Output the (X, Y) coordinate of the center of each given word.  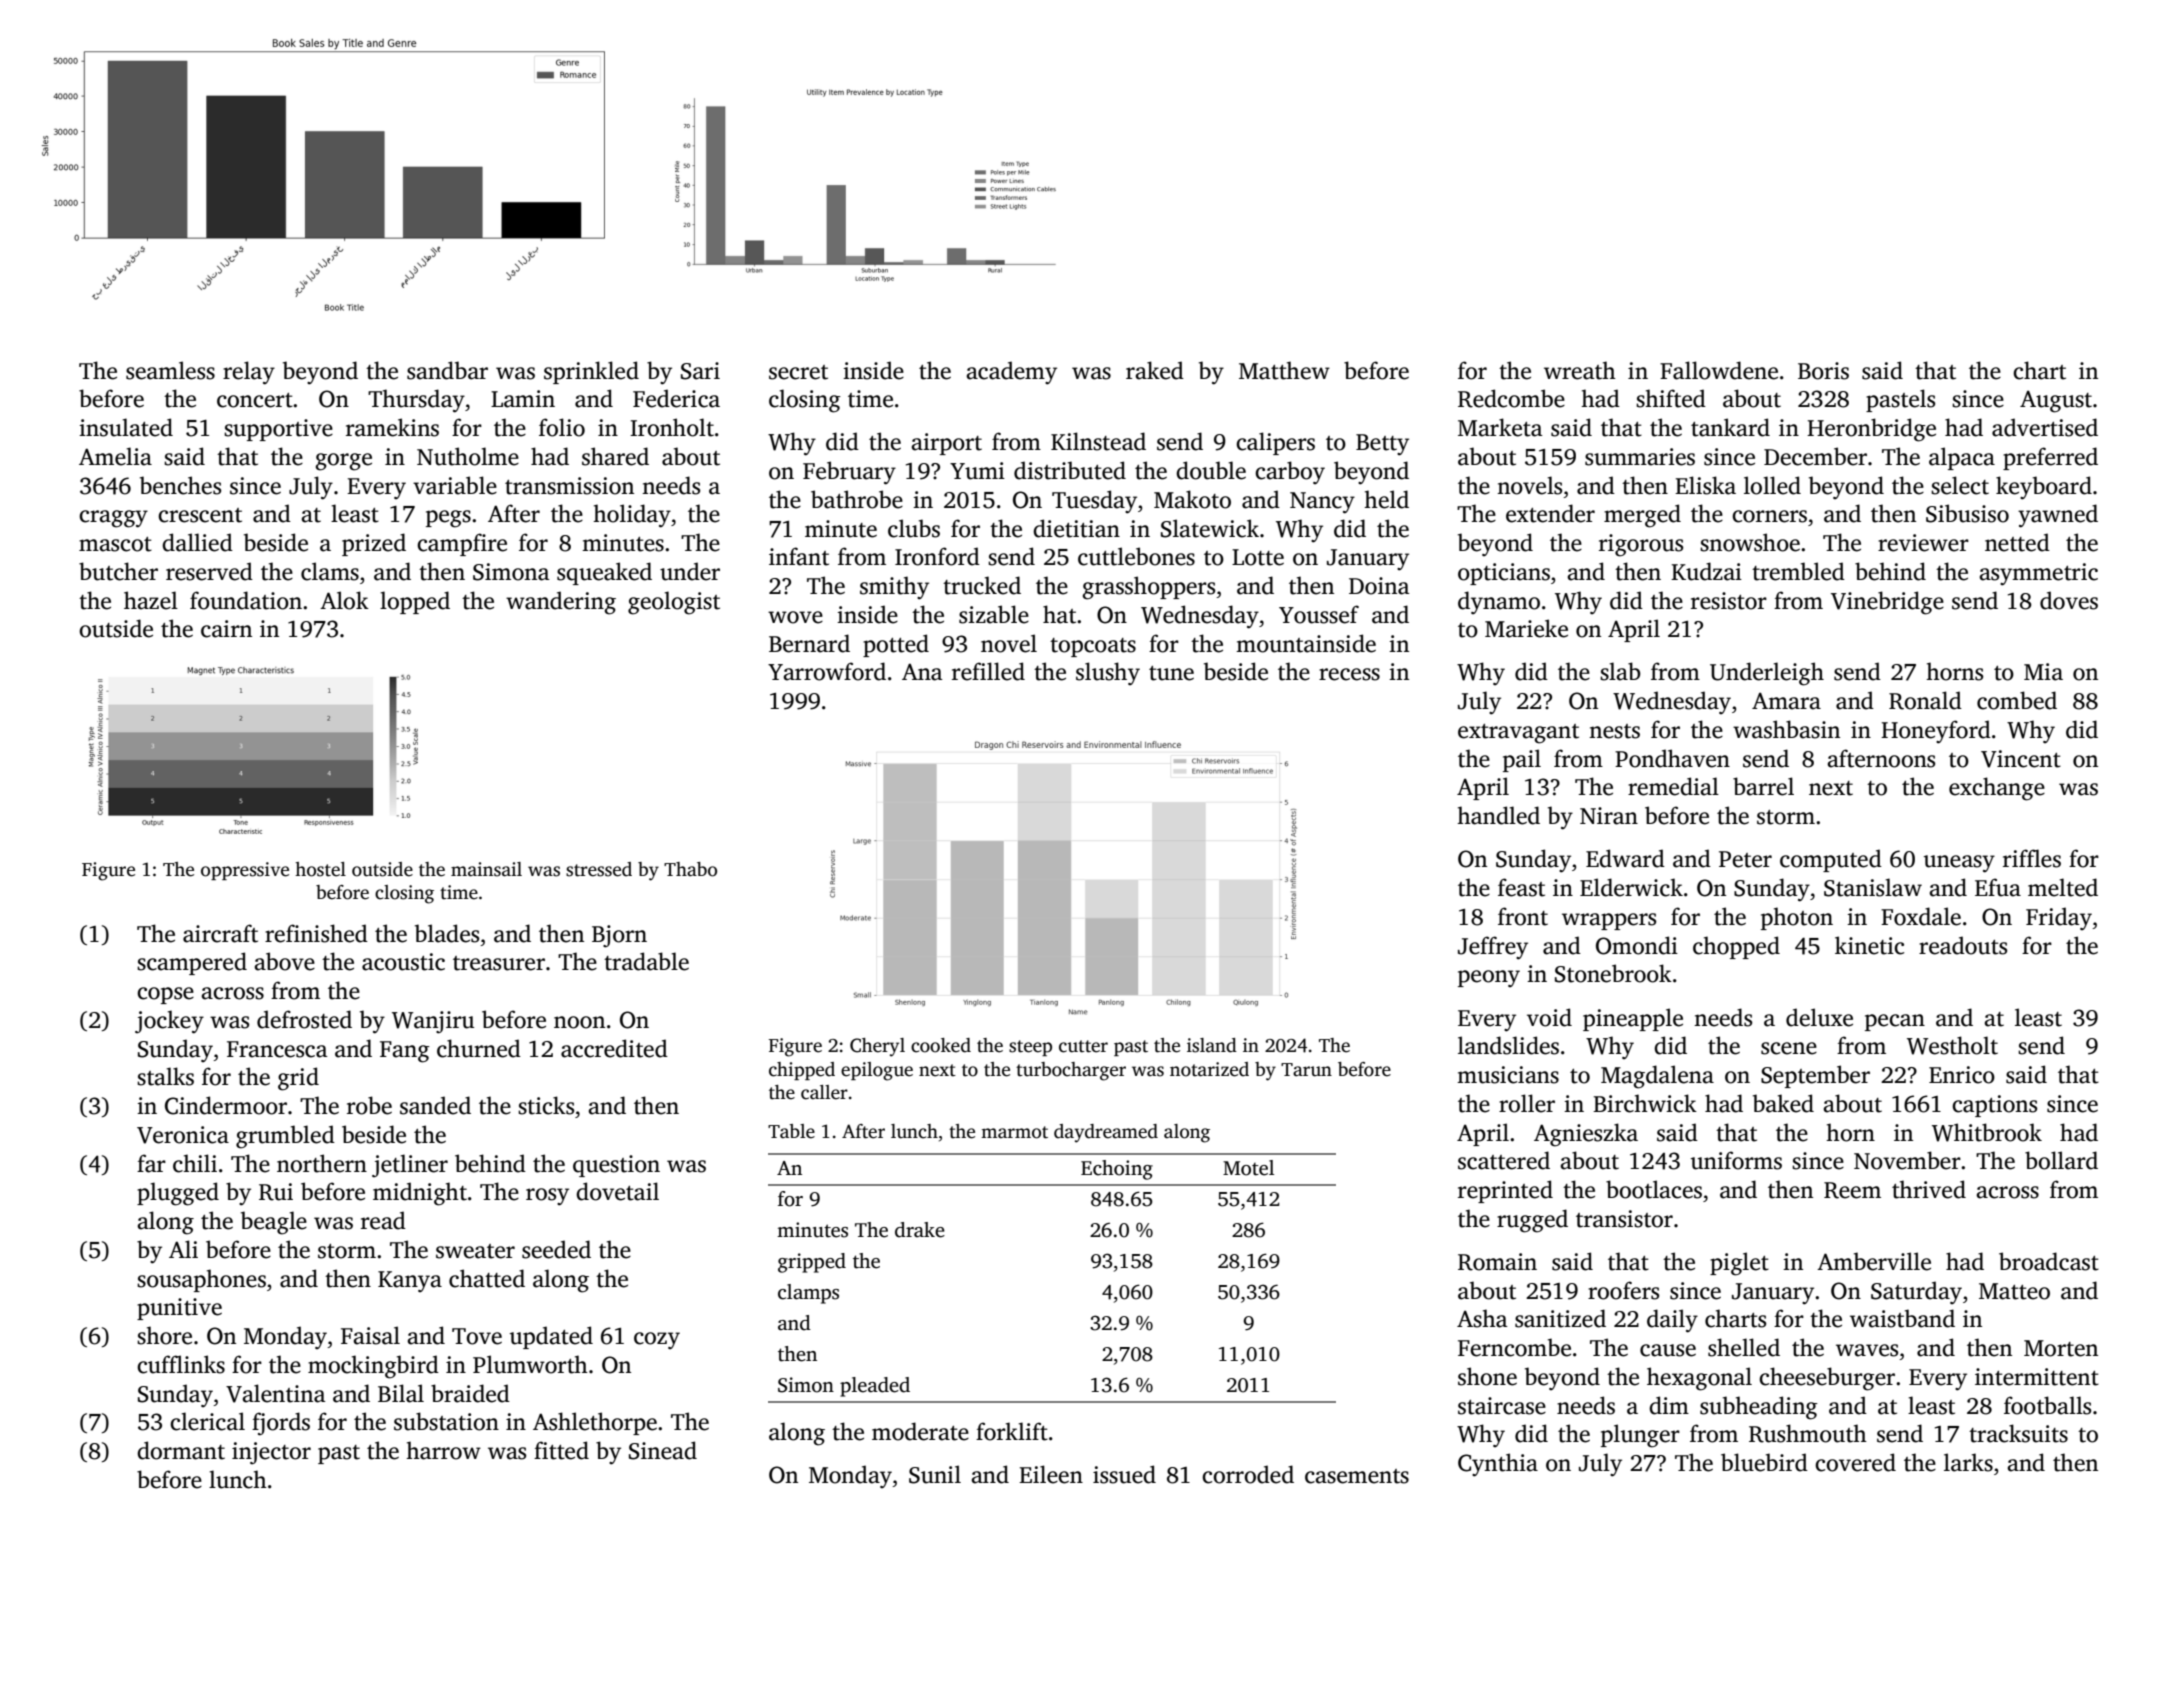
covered (1855, 1462)
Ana (922, 672)
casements (1357, 1476)
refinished (316, 933)
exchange (1997, 789)
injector (271, 1453)
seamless (170, 370)
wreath (1580, 370)
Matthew (1284, 370)
